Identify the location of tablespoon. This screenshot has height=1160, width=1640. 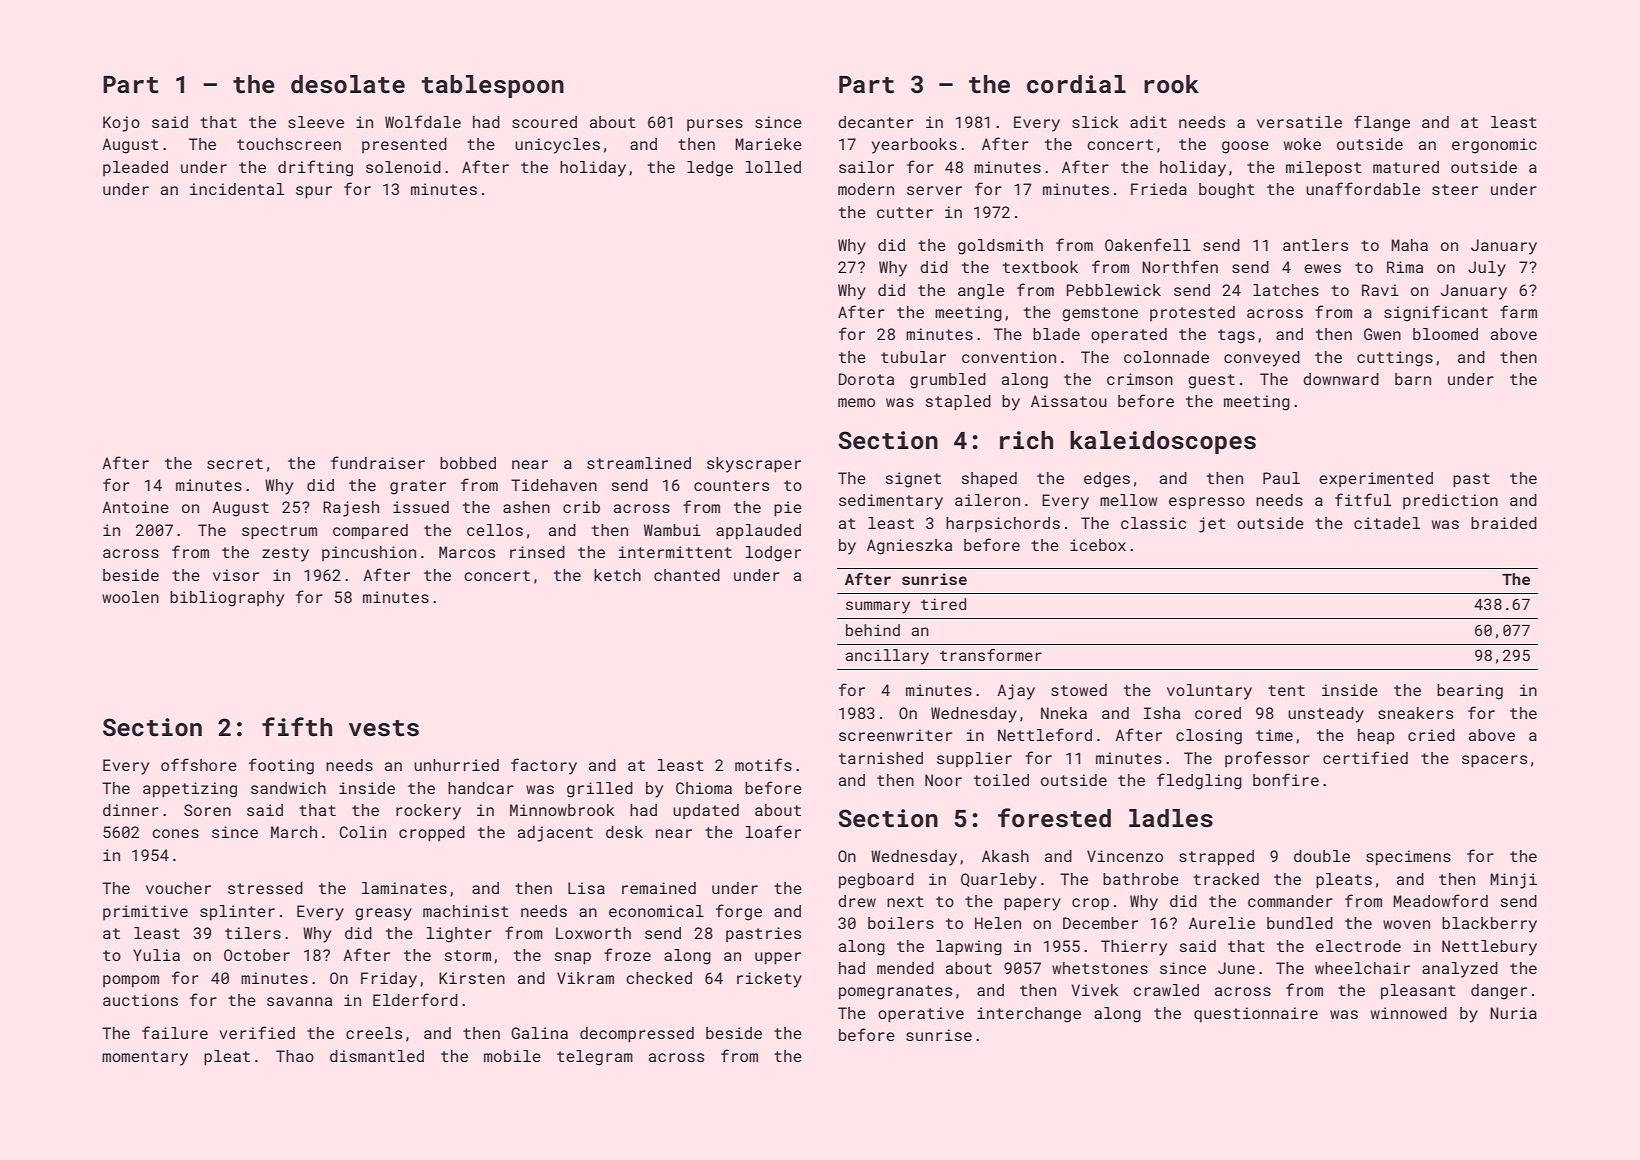
(492, 86).
